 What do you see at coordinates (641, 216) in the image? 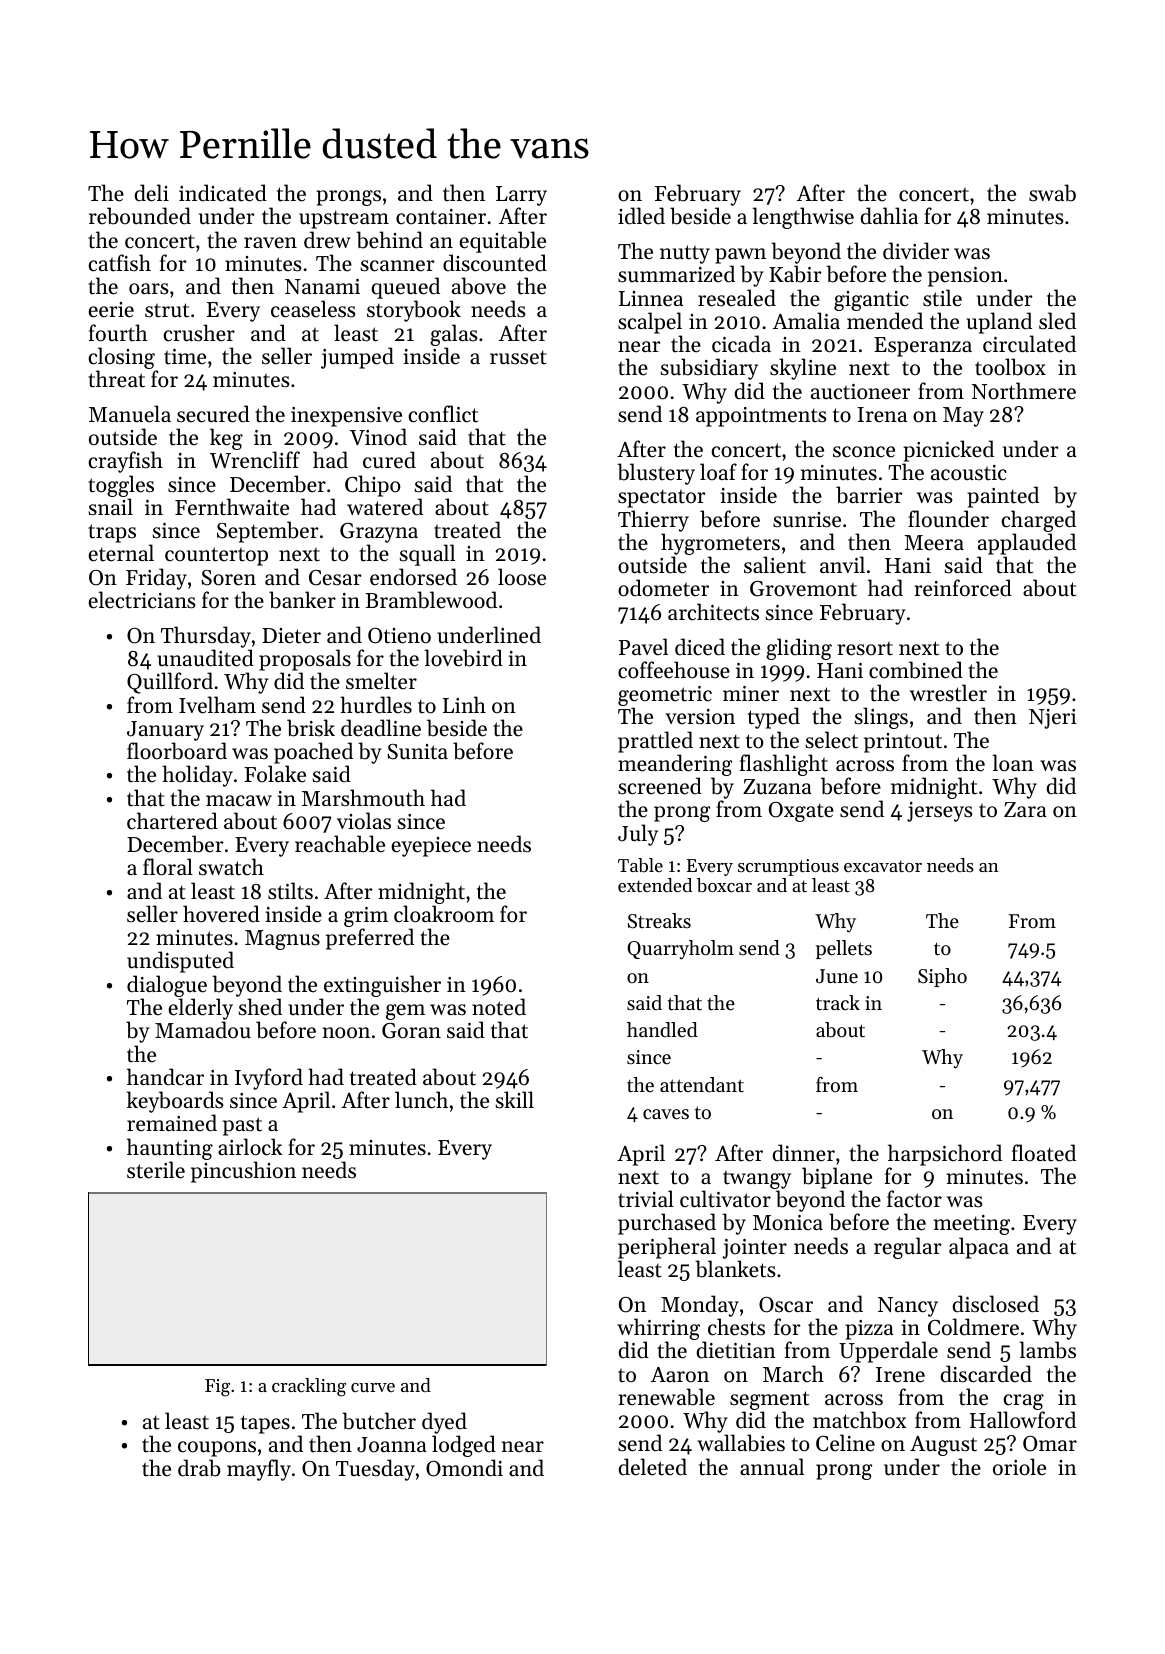
I see `idled` at bounding box center [641, 216].
